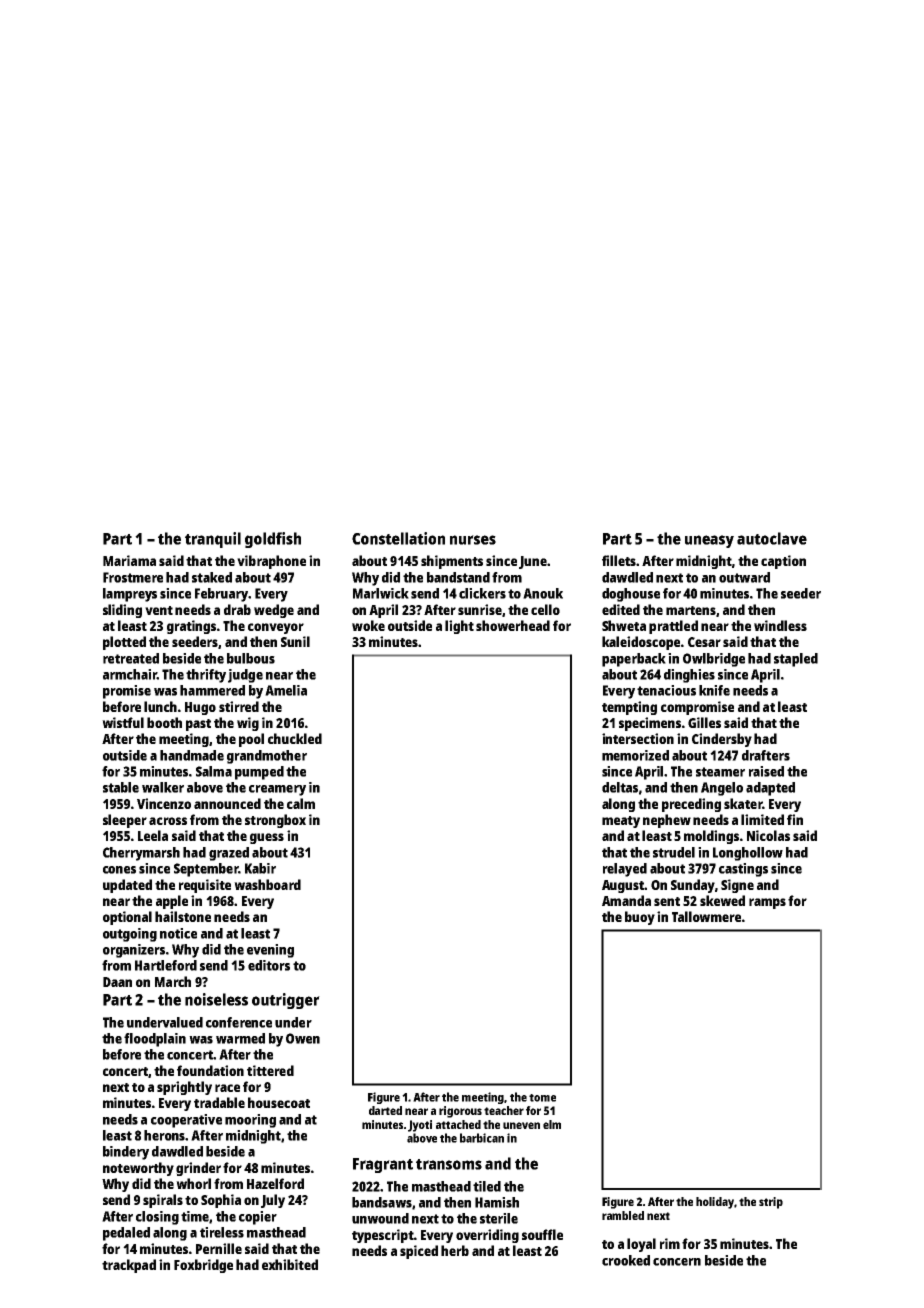 The width and height of the page is (924, 1308). I want to click on tome, so click(542, 1098).
